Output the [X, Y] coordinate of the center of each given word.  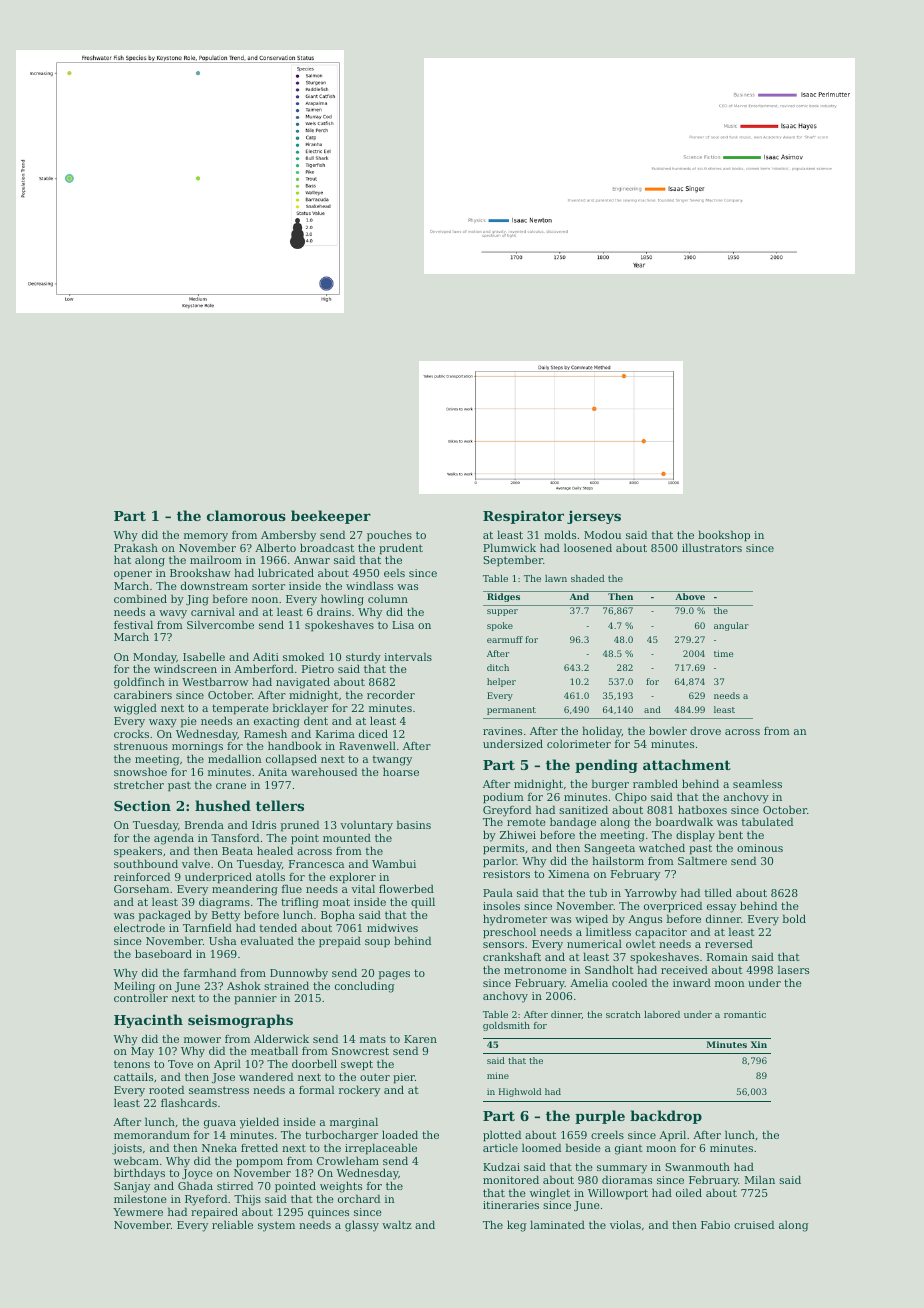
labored [662, 1014]
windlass [369, 585]
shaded [588, 578]
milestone [140, 1198]
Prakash [136, 547]
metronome [535, 970]
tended [278, 927]
